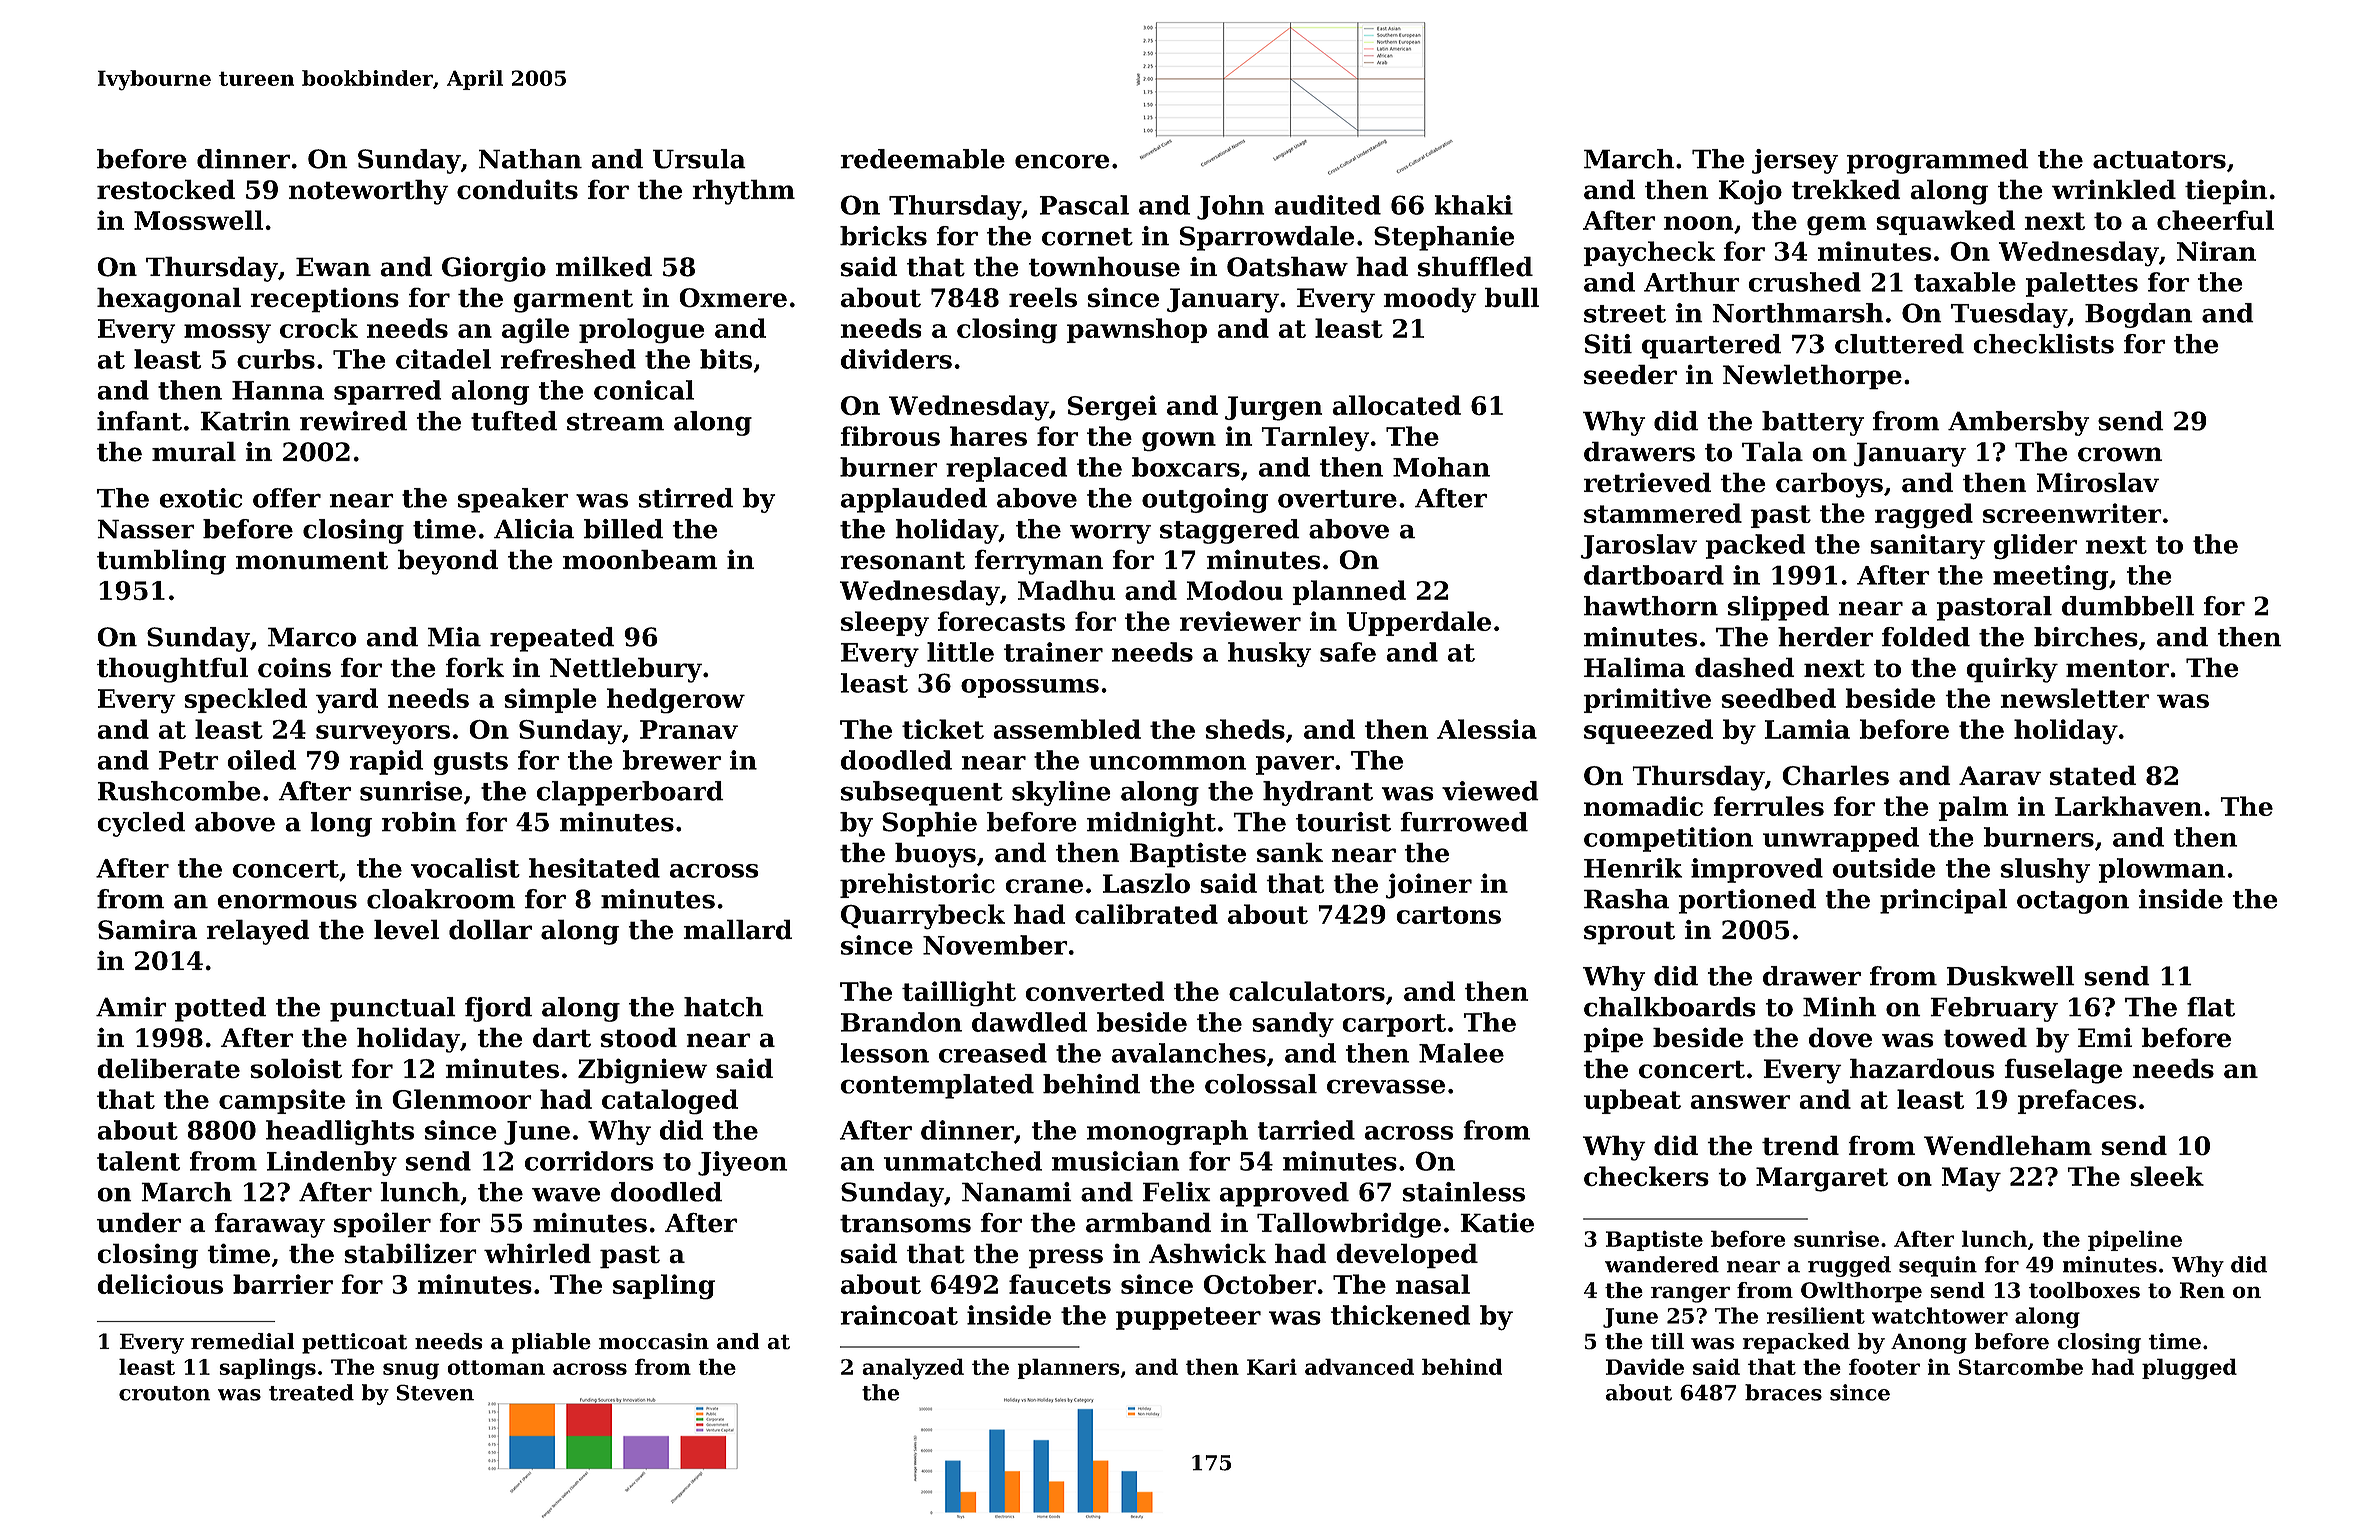 This screenshot has width=2380, height=1540. I want to click on Alessia, so click(1487, 729).
